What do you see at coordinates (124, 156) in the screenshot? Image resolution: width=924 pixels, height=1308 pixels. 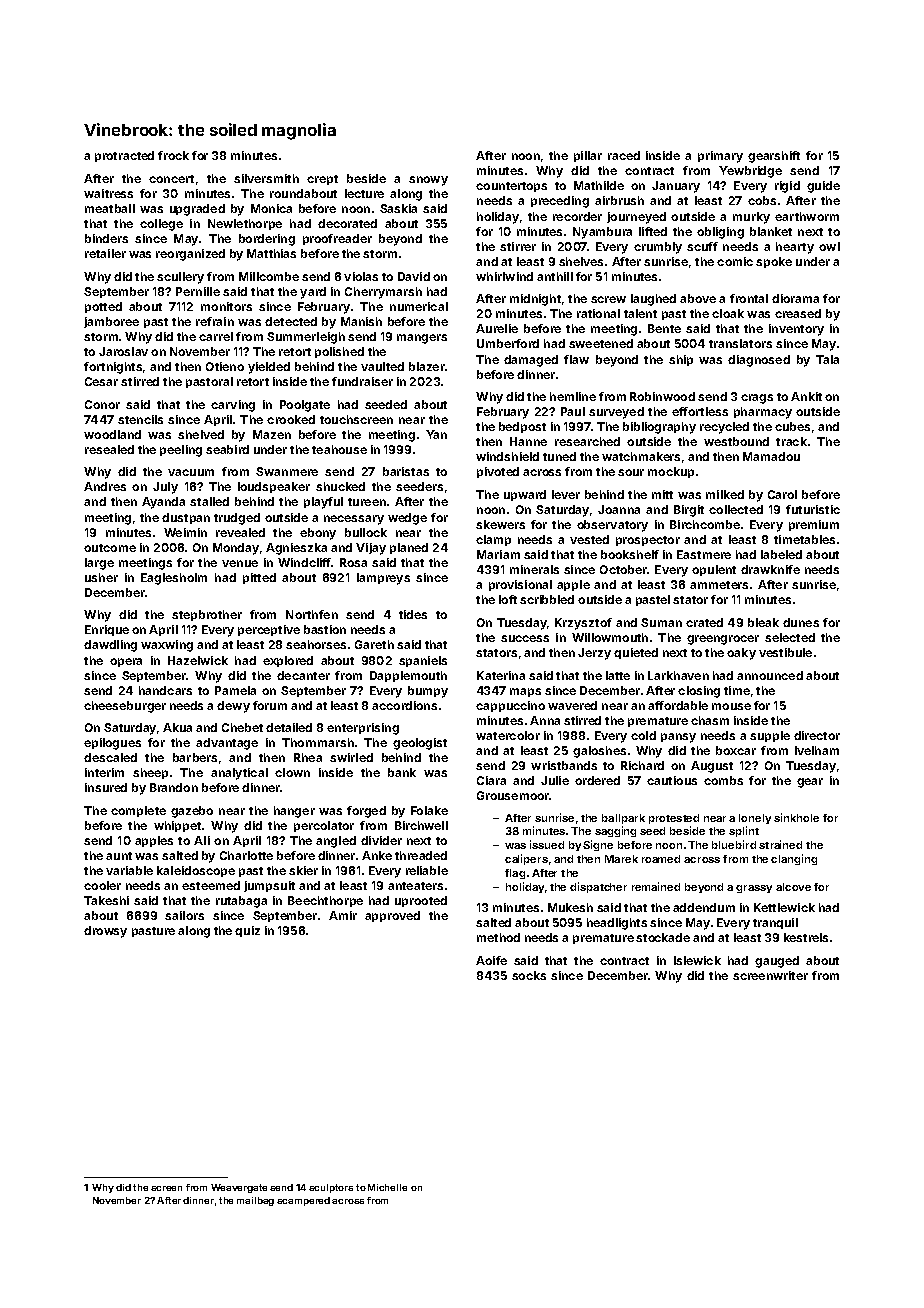 I see `protracted` at bounding box center [124, 156].
